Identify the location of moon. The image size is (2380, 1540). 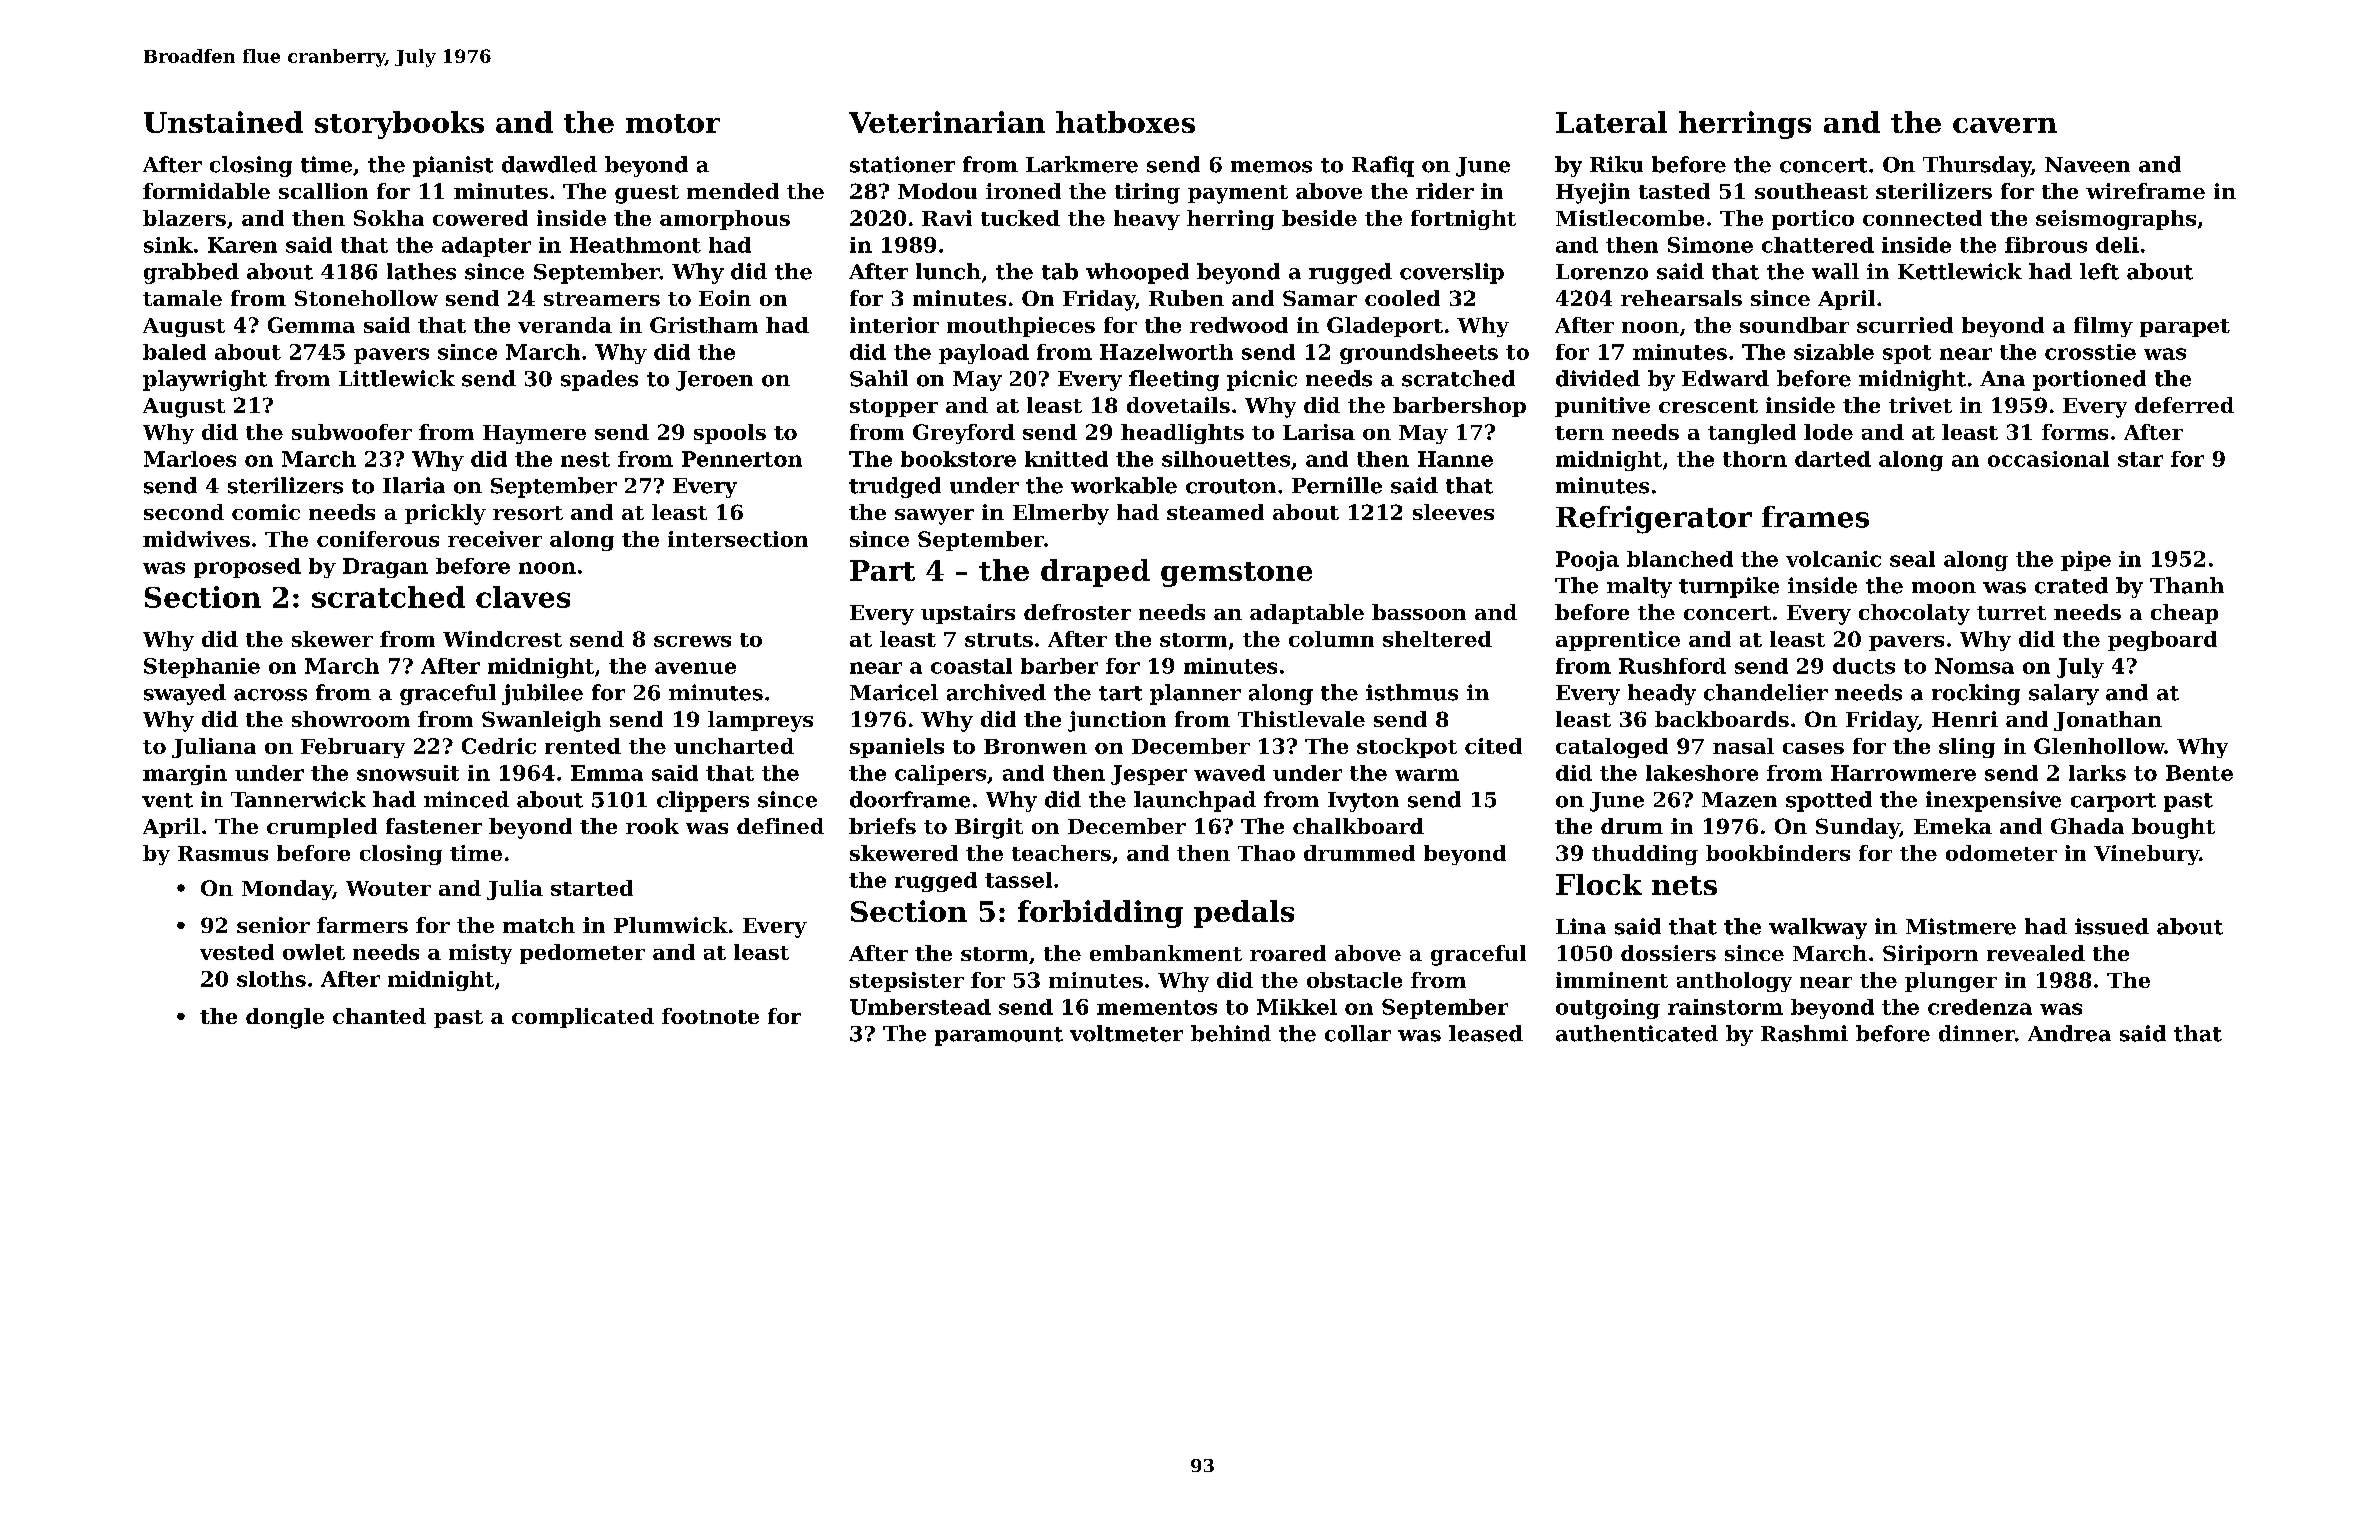
(1944, 588).
